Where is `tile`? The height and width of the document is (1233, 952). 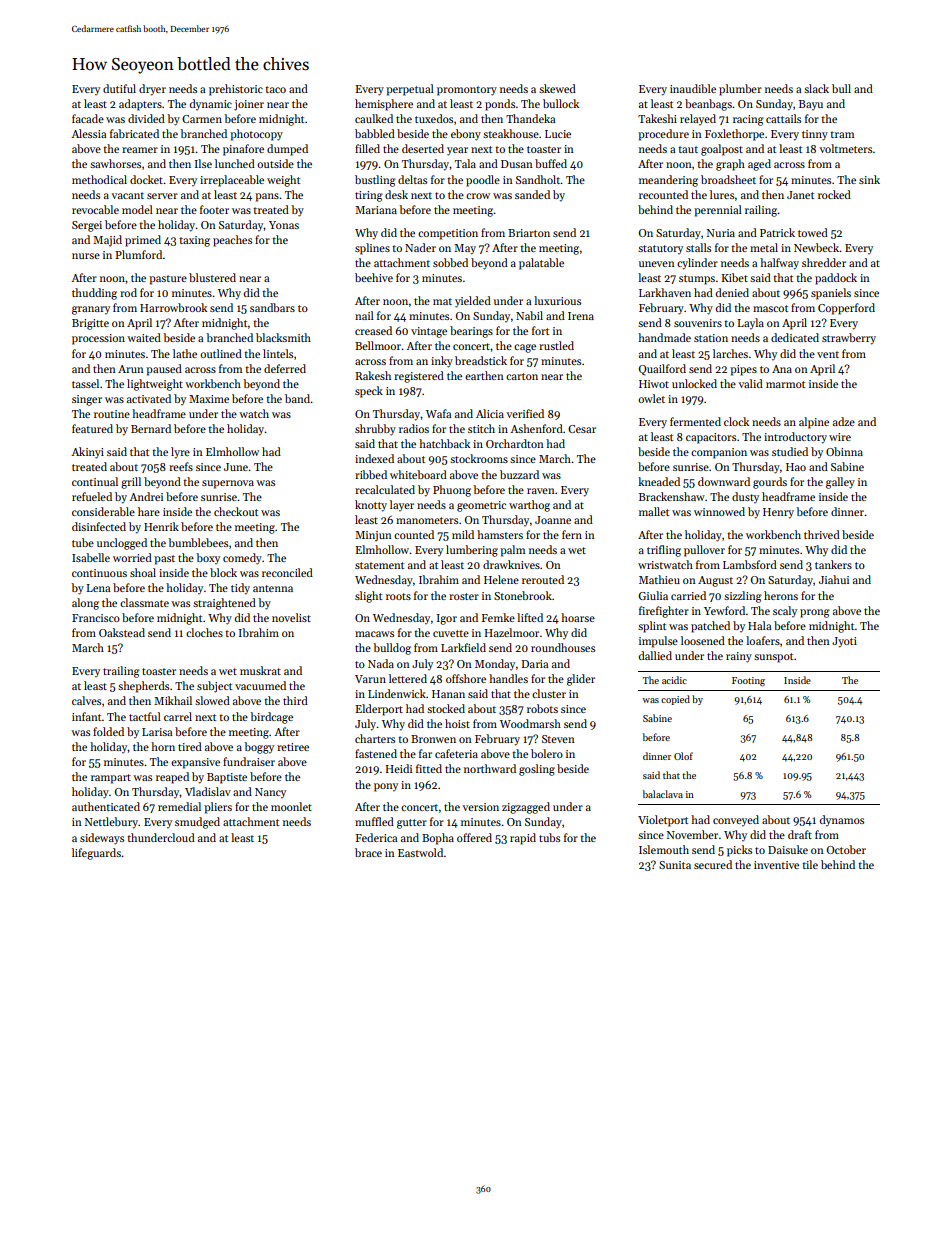
tile is located at coordinates (810, 864).
